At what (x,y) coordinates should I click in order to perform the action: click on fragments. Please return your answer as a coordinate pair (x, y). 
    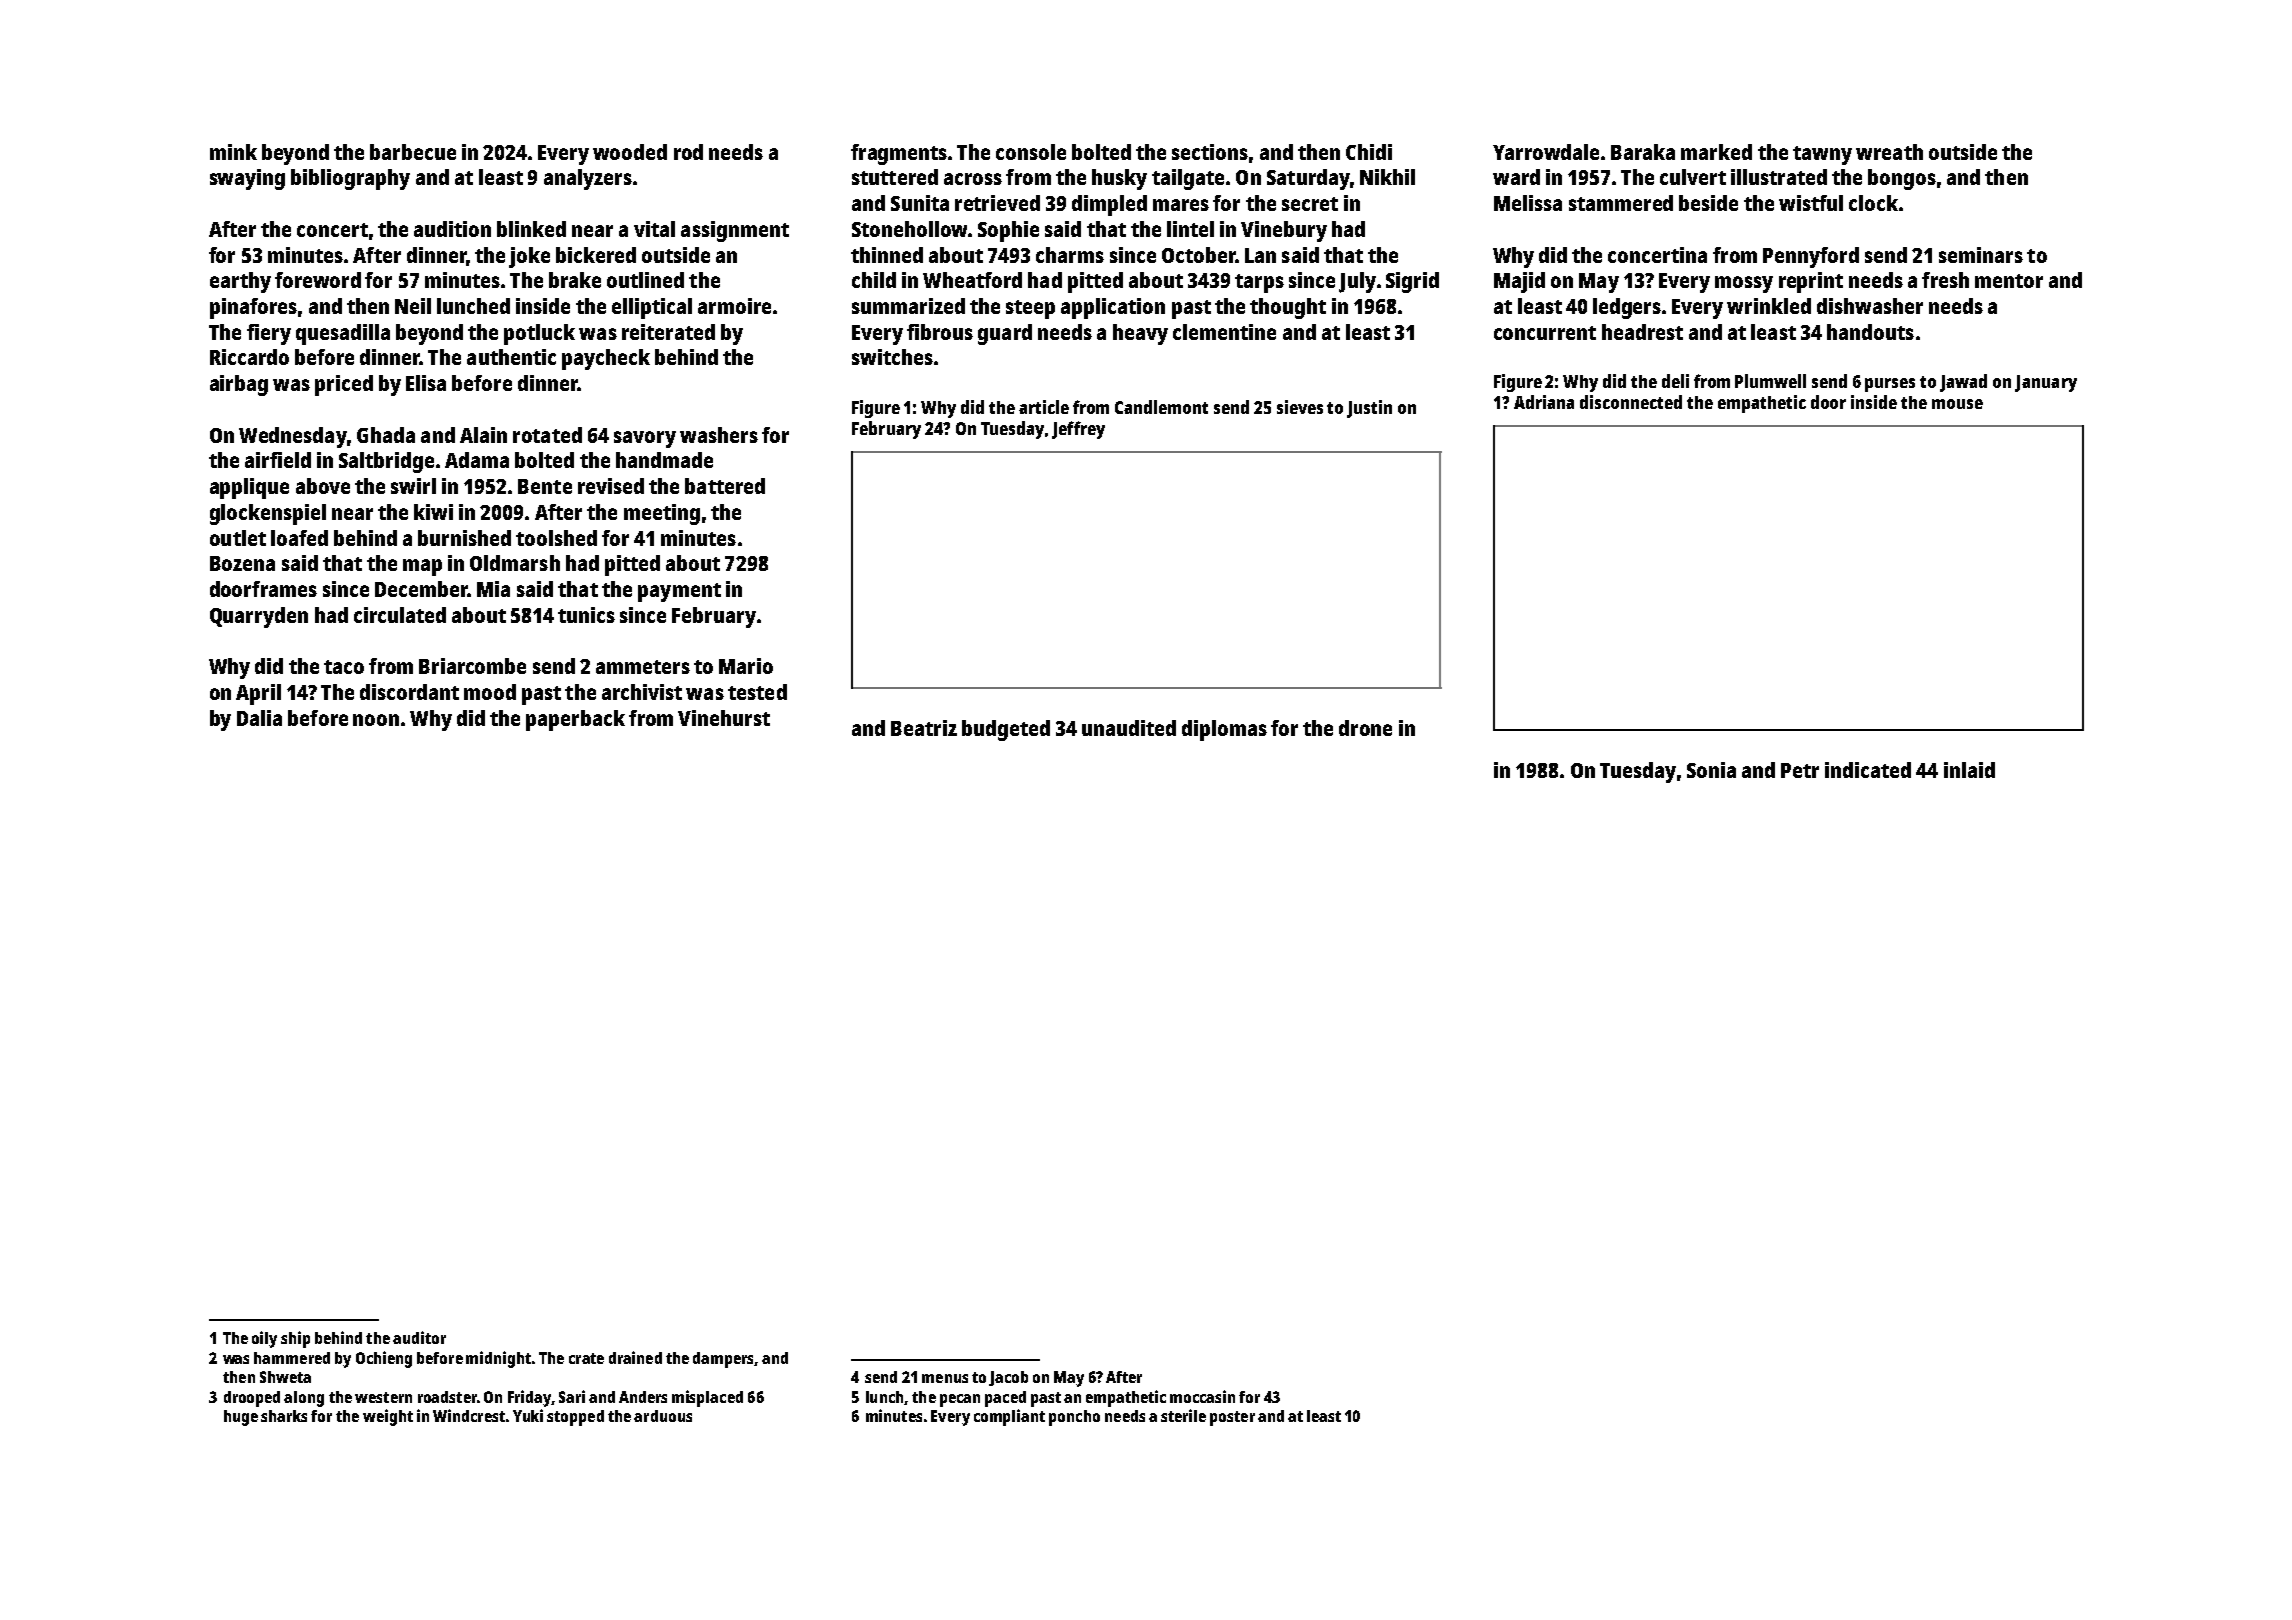
    Looking at the image, I should click on (899, 154).
